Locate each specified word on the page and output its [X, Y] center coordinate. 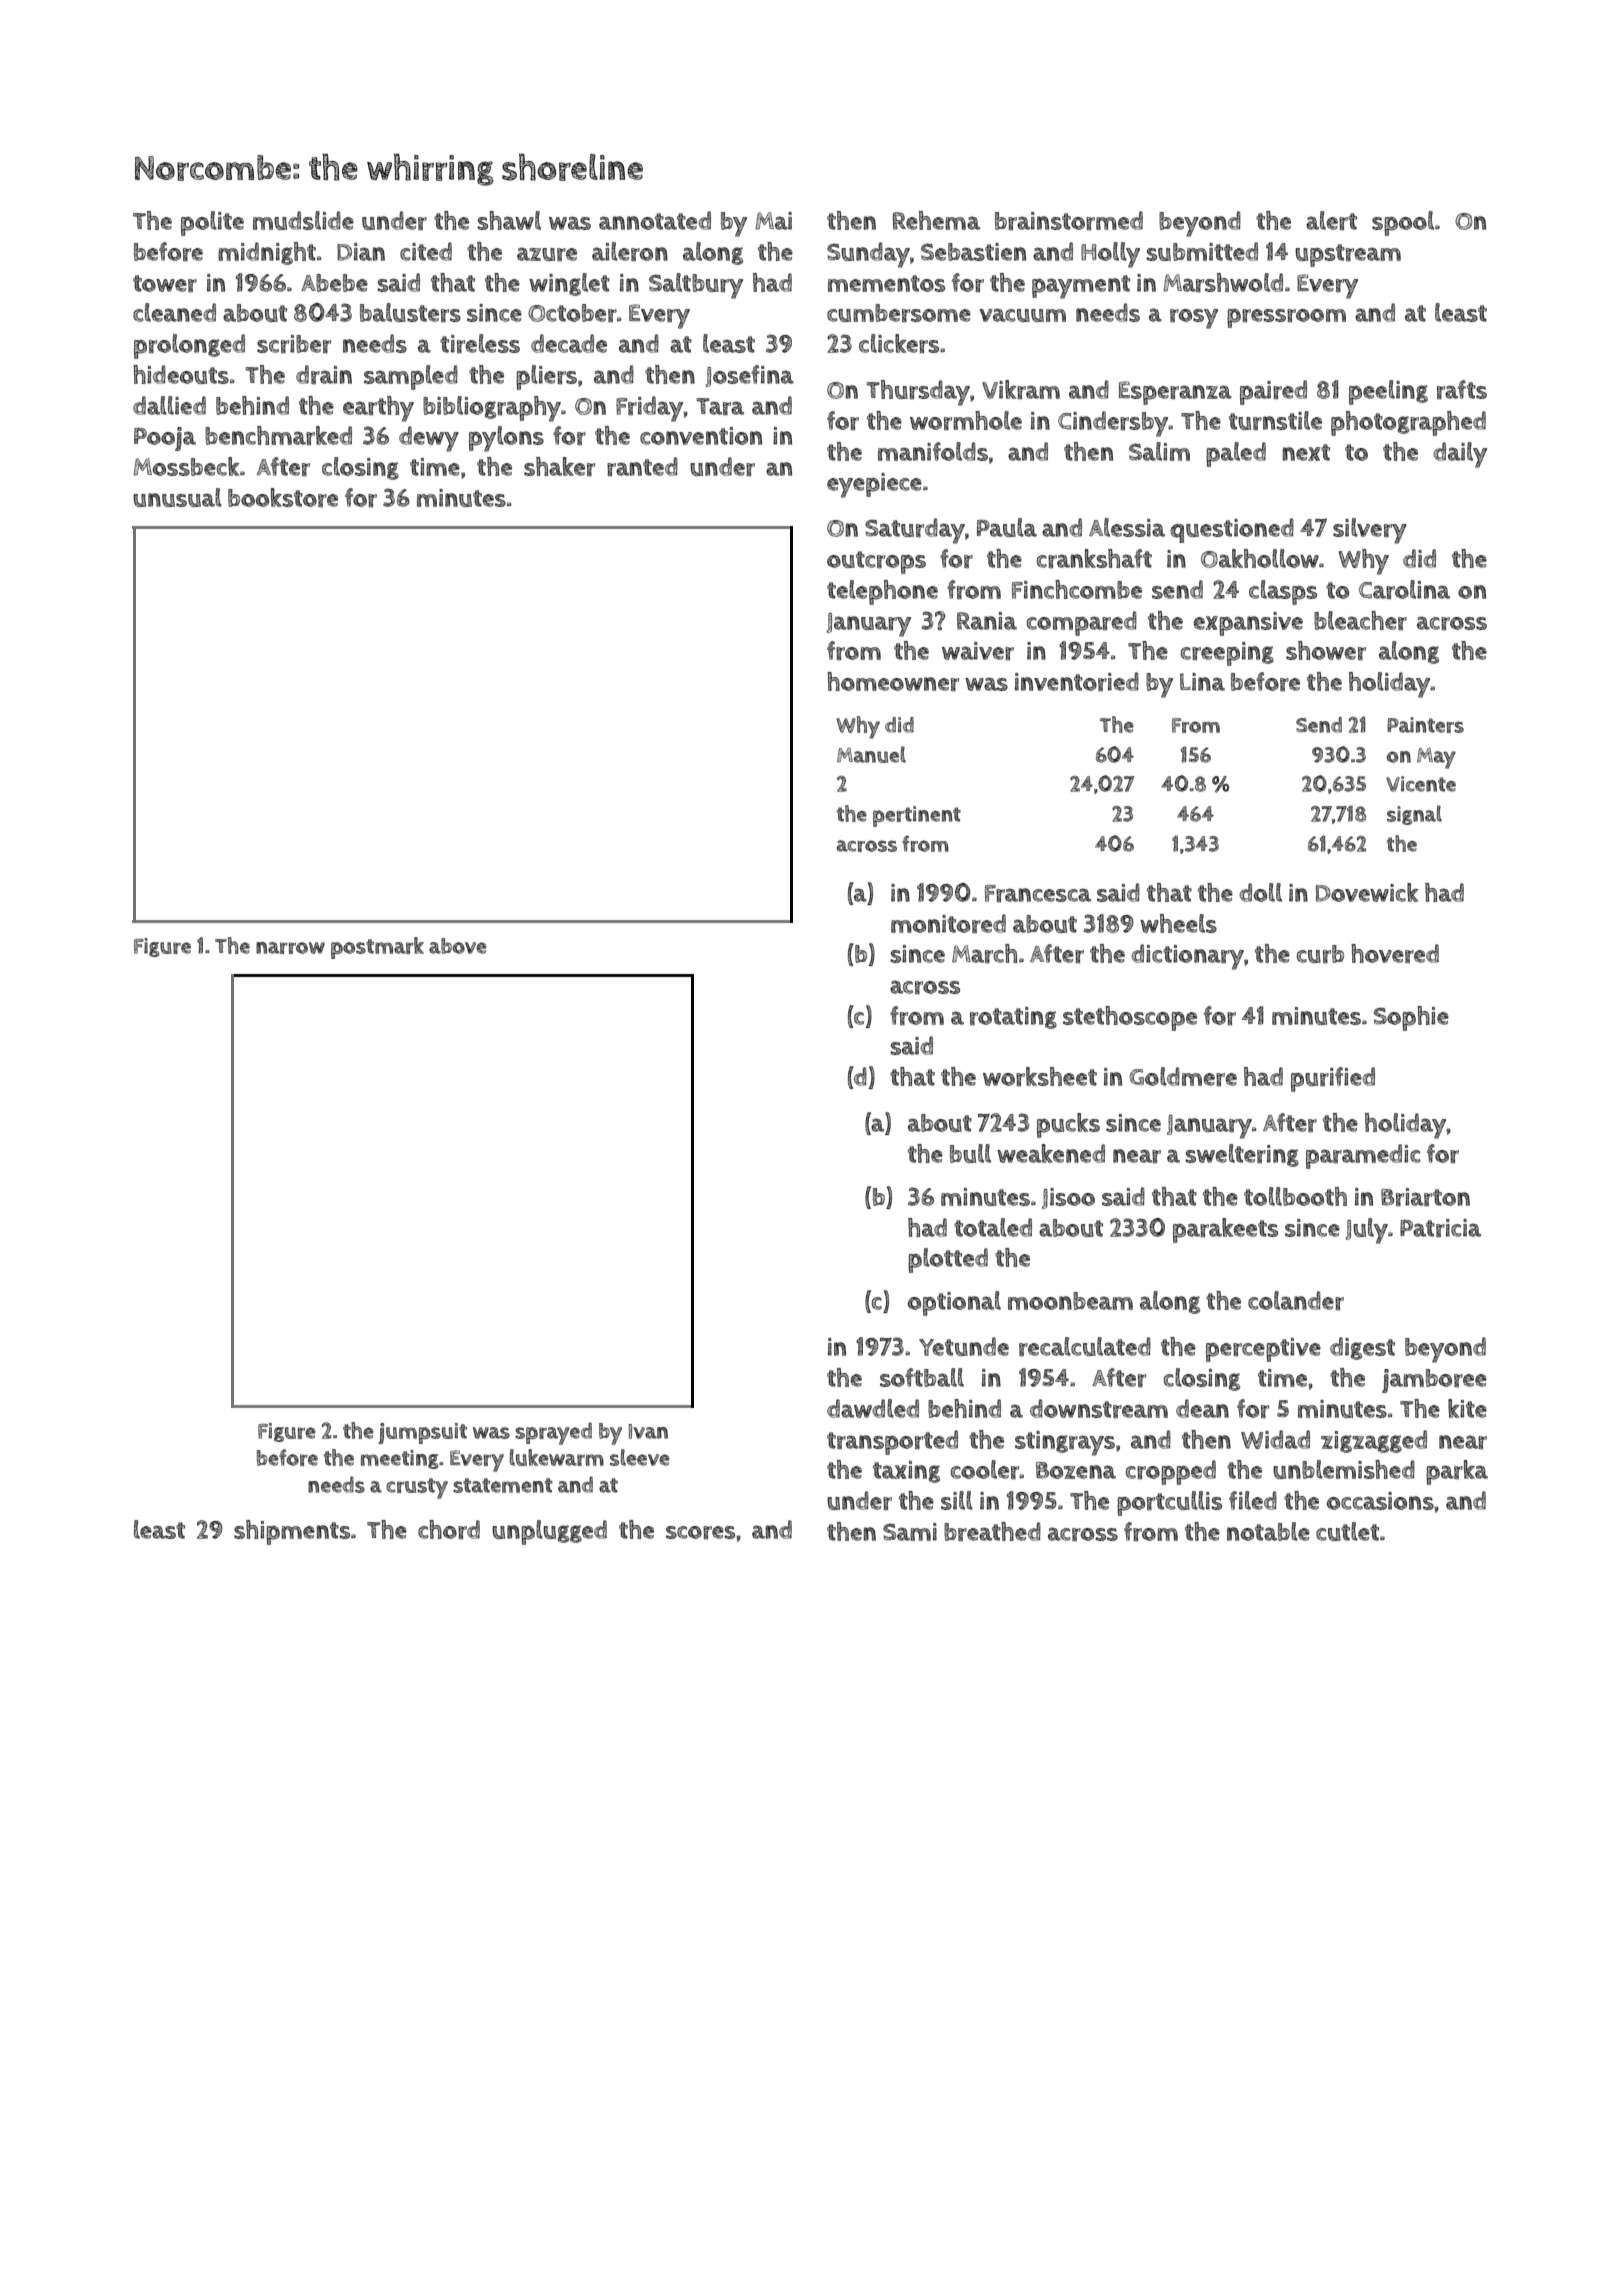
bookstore [283, 498]
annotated [655, 220]
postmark [377, 948]
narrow [290, 948]
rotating [1013, 1018]
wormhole [966, 421]
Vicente [1421, 784]
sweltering [1242, 1155]
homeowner [893, 682]
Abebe [334, 283]
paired [1273, 392]
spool [1403, 223]
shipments [292, 1532]
